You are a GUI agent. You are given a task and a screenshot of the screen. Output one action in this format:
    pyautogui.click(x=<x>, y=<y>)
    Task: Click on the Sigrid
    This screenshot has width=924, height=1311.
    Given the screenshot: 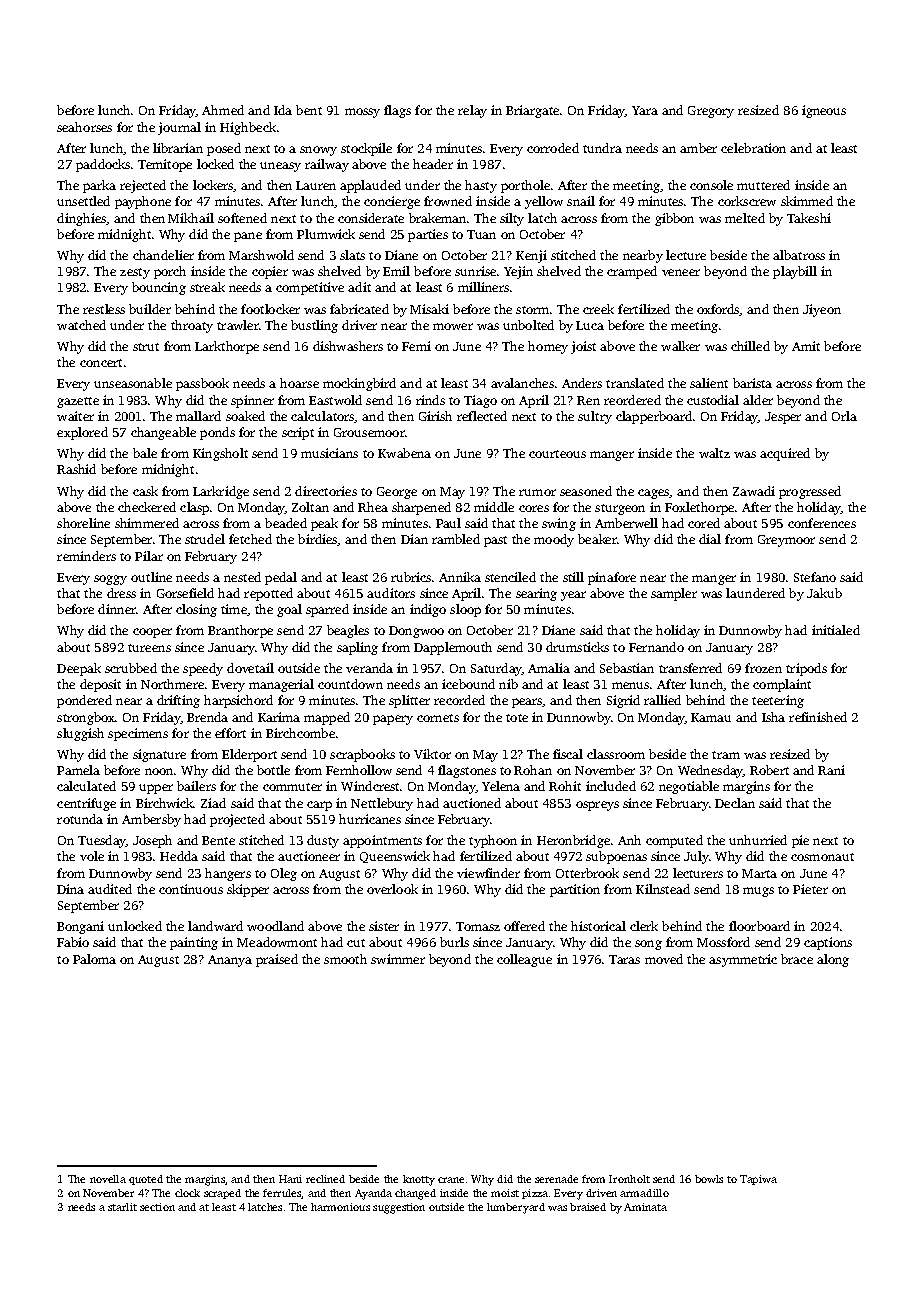 What is the action you would take?
    pyautogui.click(x=623, y=701)
